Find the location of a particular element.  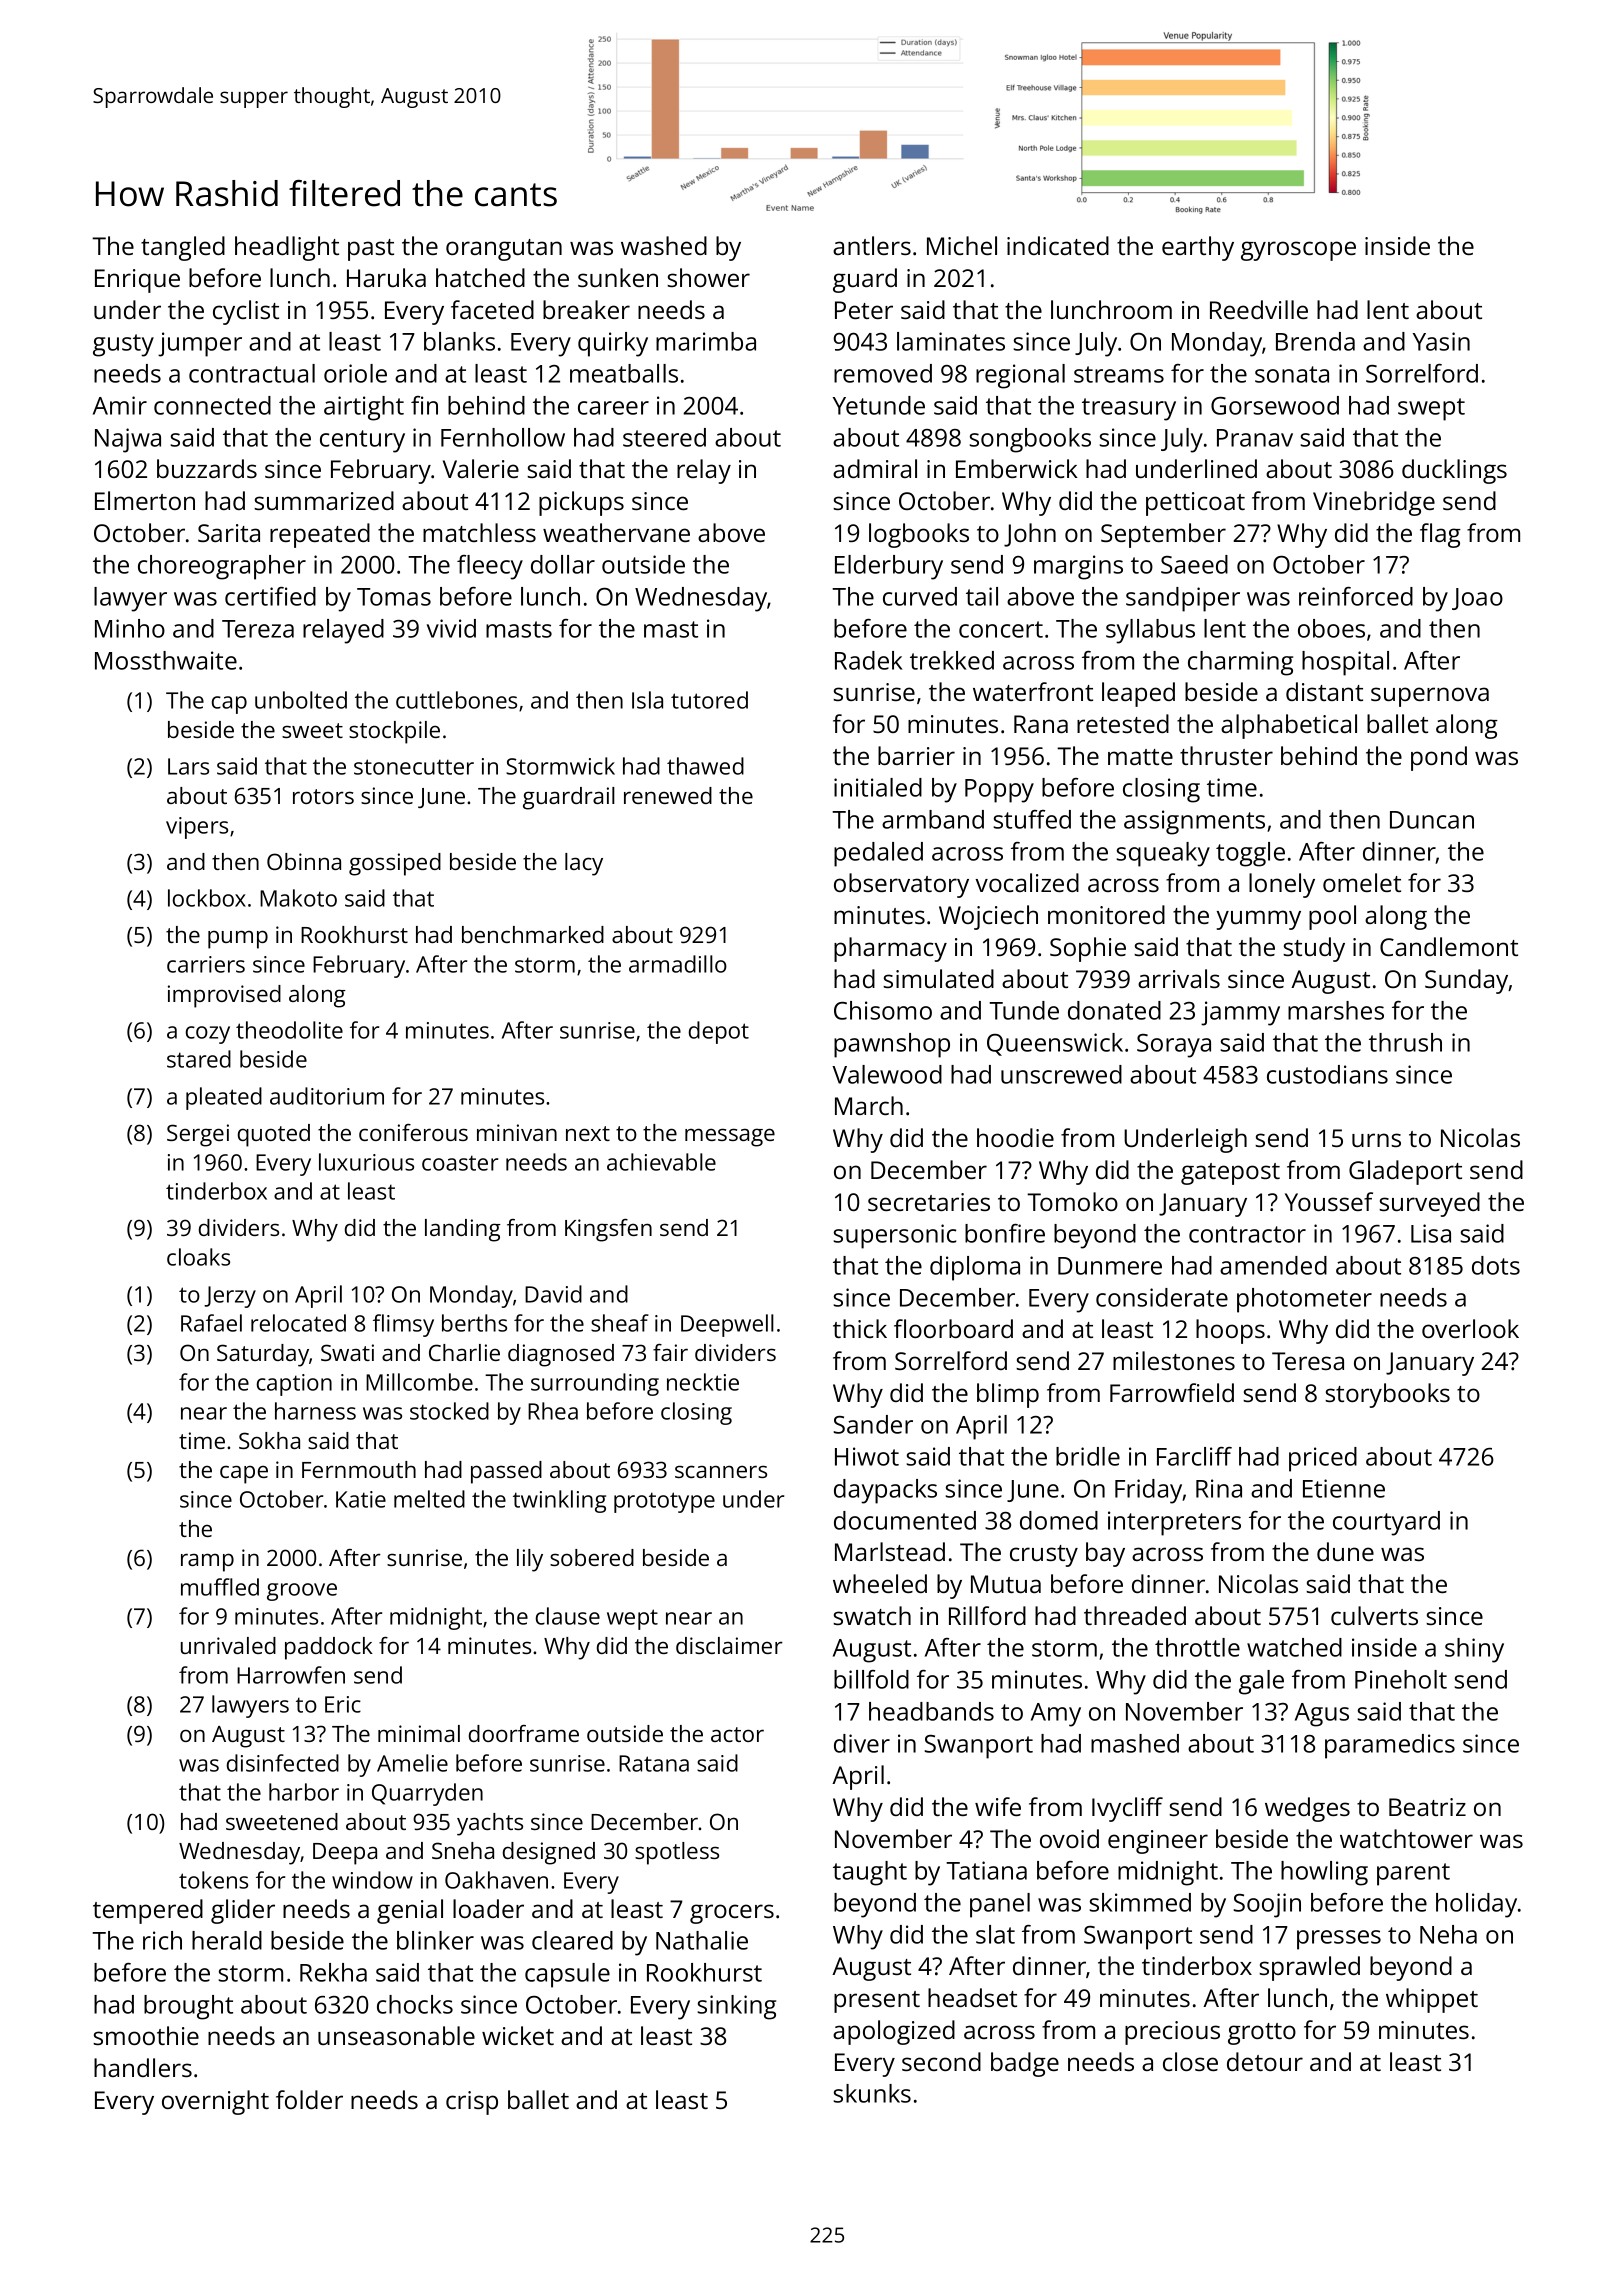

holiday is located at coordinates (1476, 1905).
